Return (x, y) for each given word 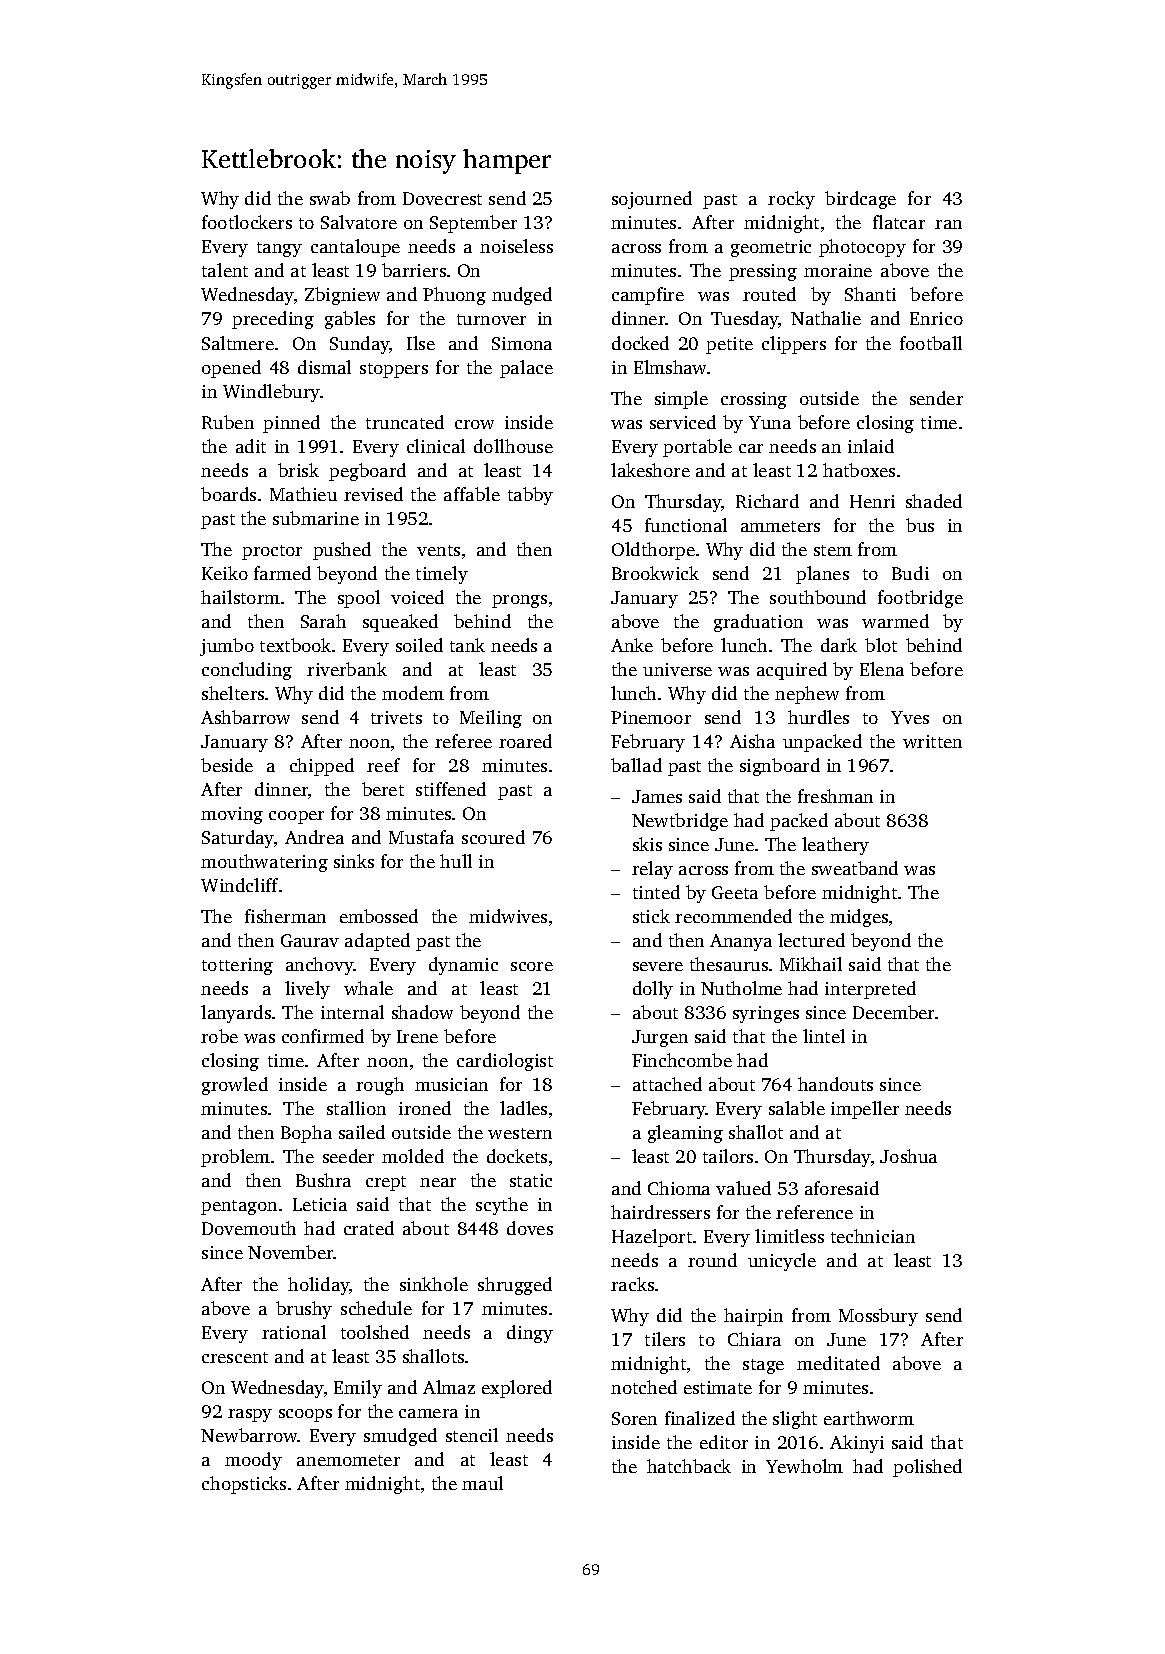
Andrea (314, 837)
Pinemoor (651, 717)
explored (517, 1389)
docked (640, 343)
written (932, 741)
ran (948, 224)
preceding (273, 320)
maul (482, 1483)
